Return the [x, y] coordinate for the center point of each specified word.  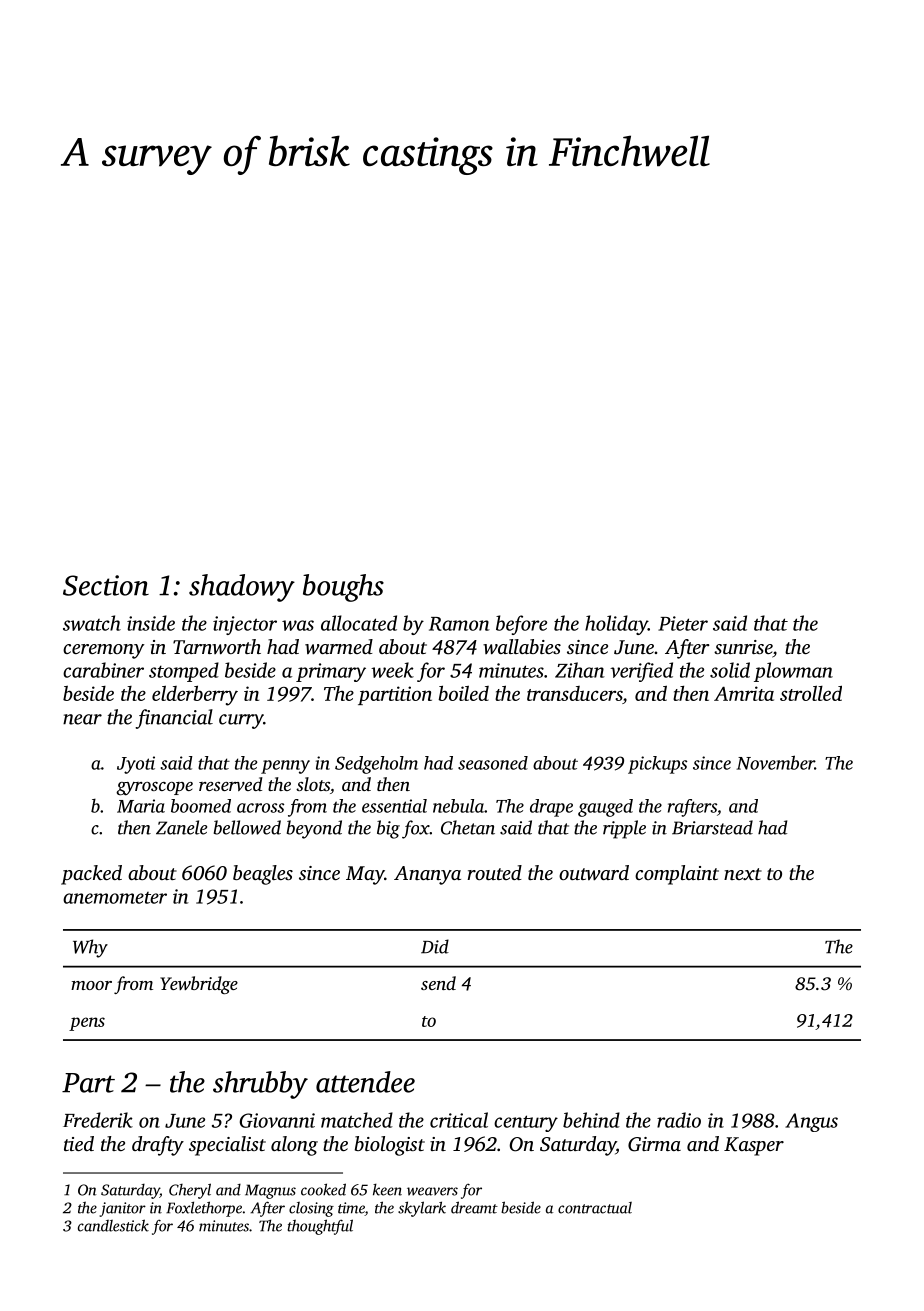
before [521, 625]
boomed [201, 806]
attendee [365, 1082]
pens [87, 1024]
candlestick [113, 1225]
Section [106, 585]
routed [494, 872]
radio [679, 1120]
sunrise [743, 647]
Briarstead [712, 827]
